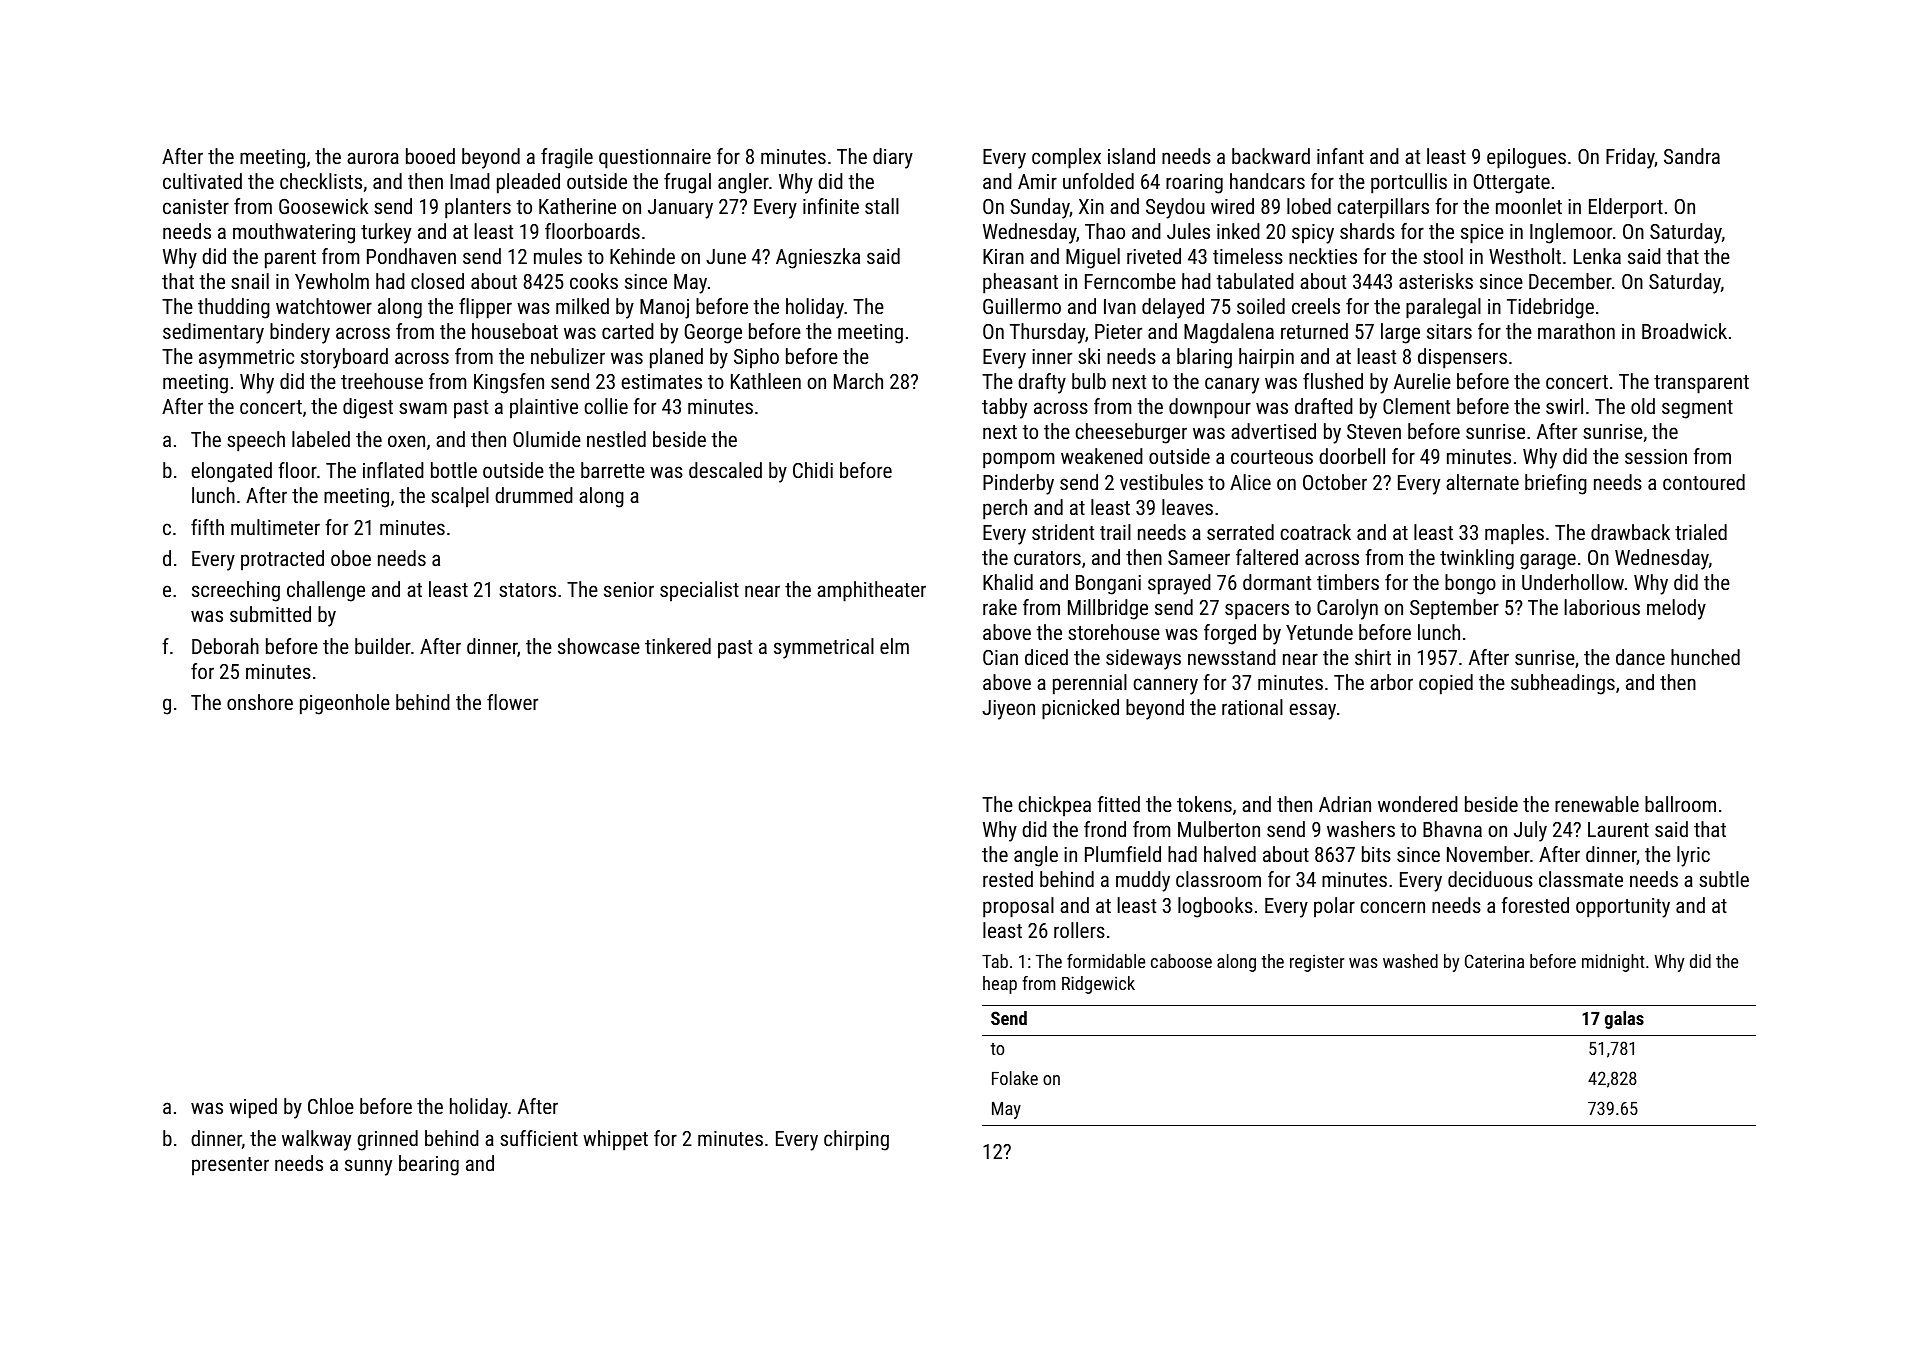 This page has width=1918, height=1356. Describe the element at coordinates (1047, 558) in the page. I see `curators` at that location.
